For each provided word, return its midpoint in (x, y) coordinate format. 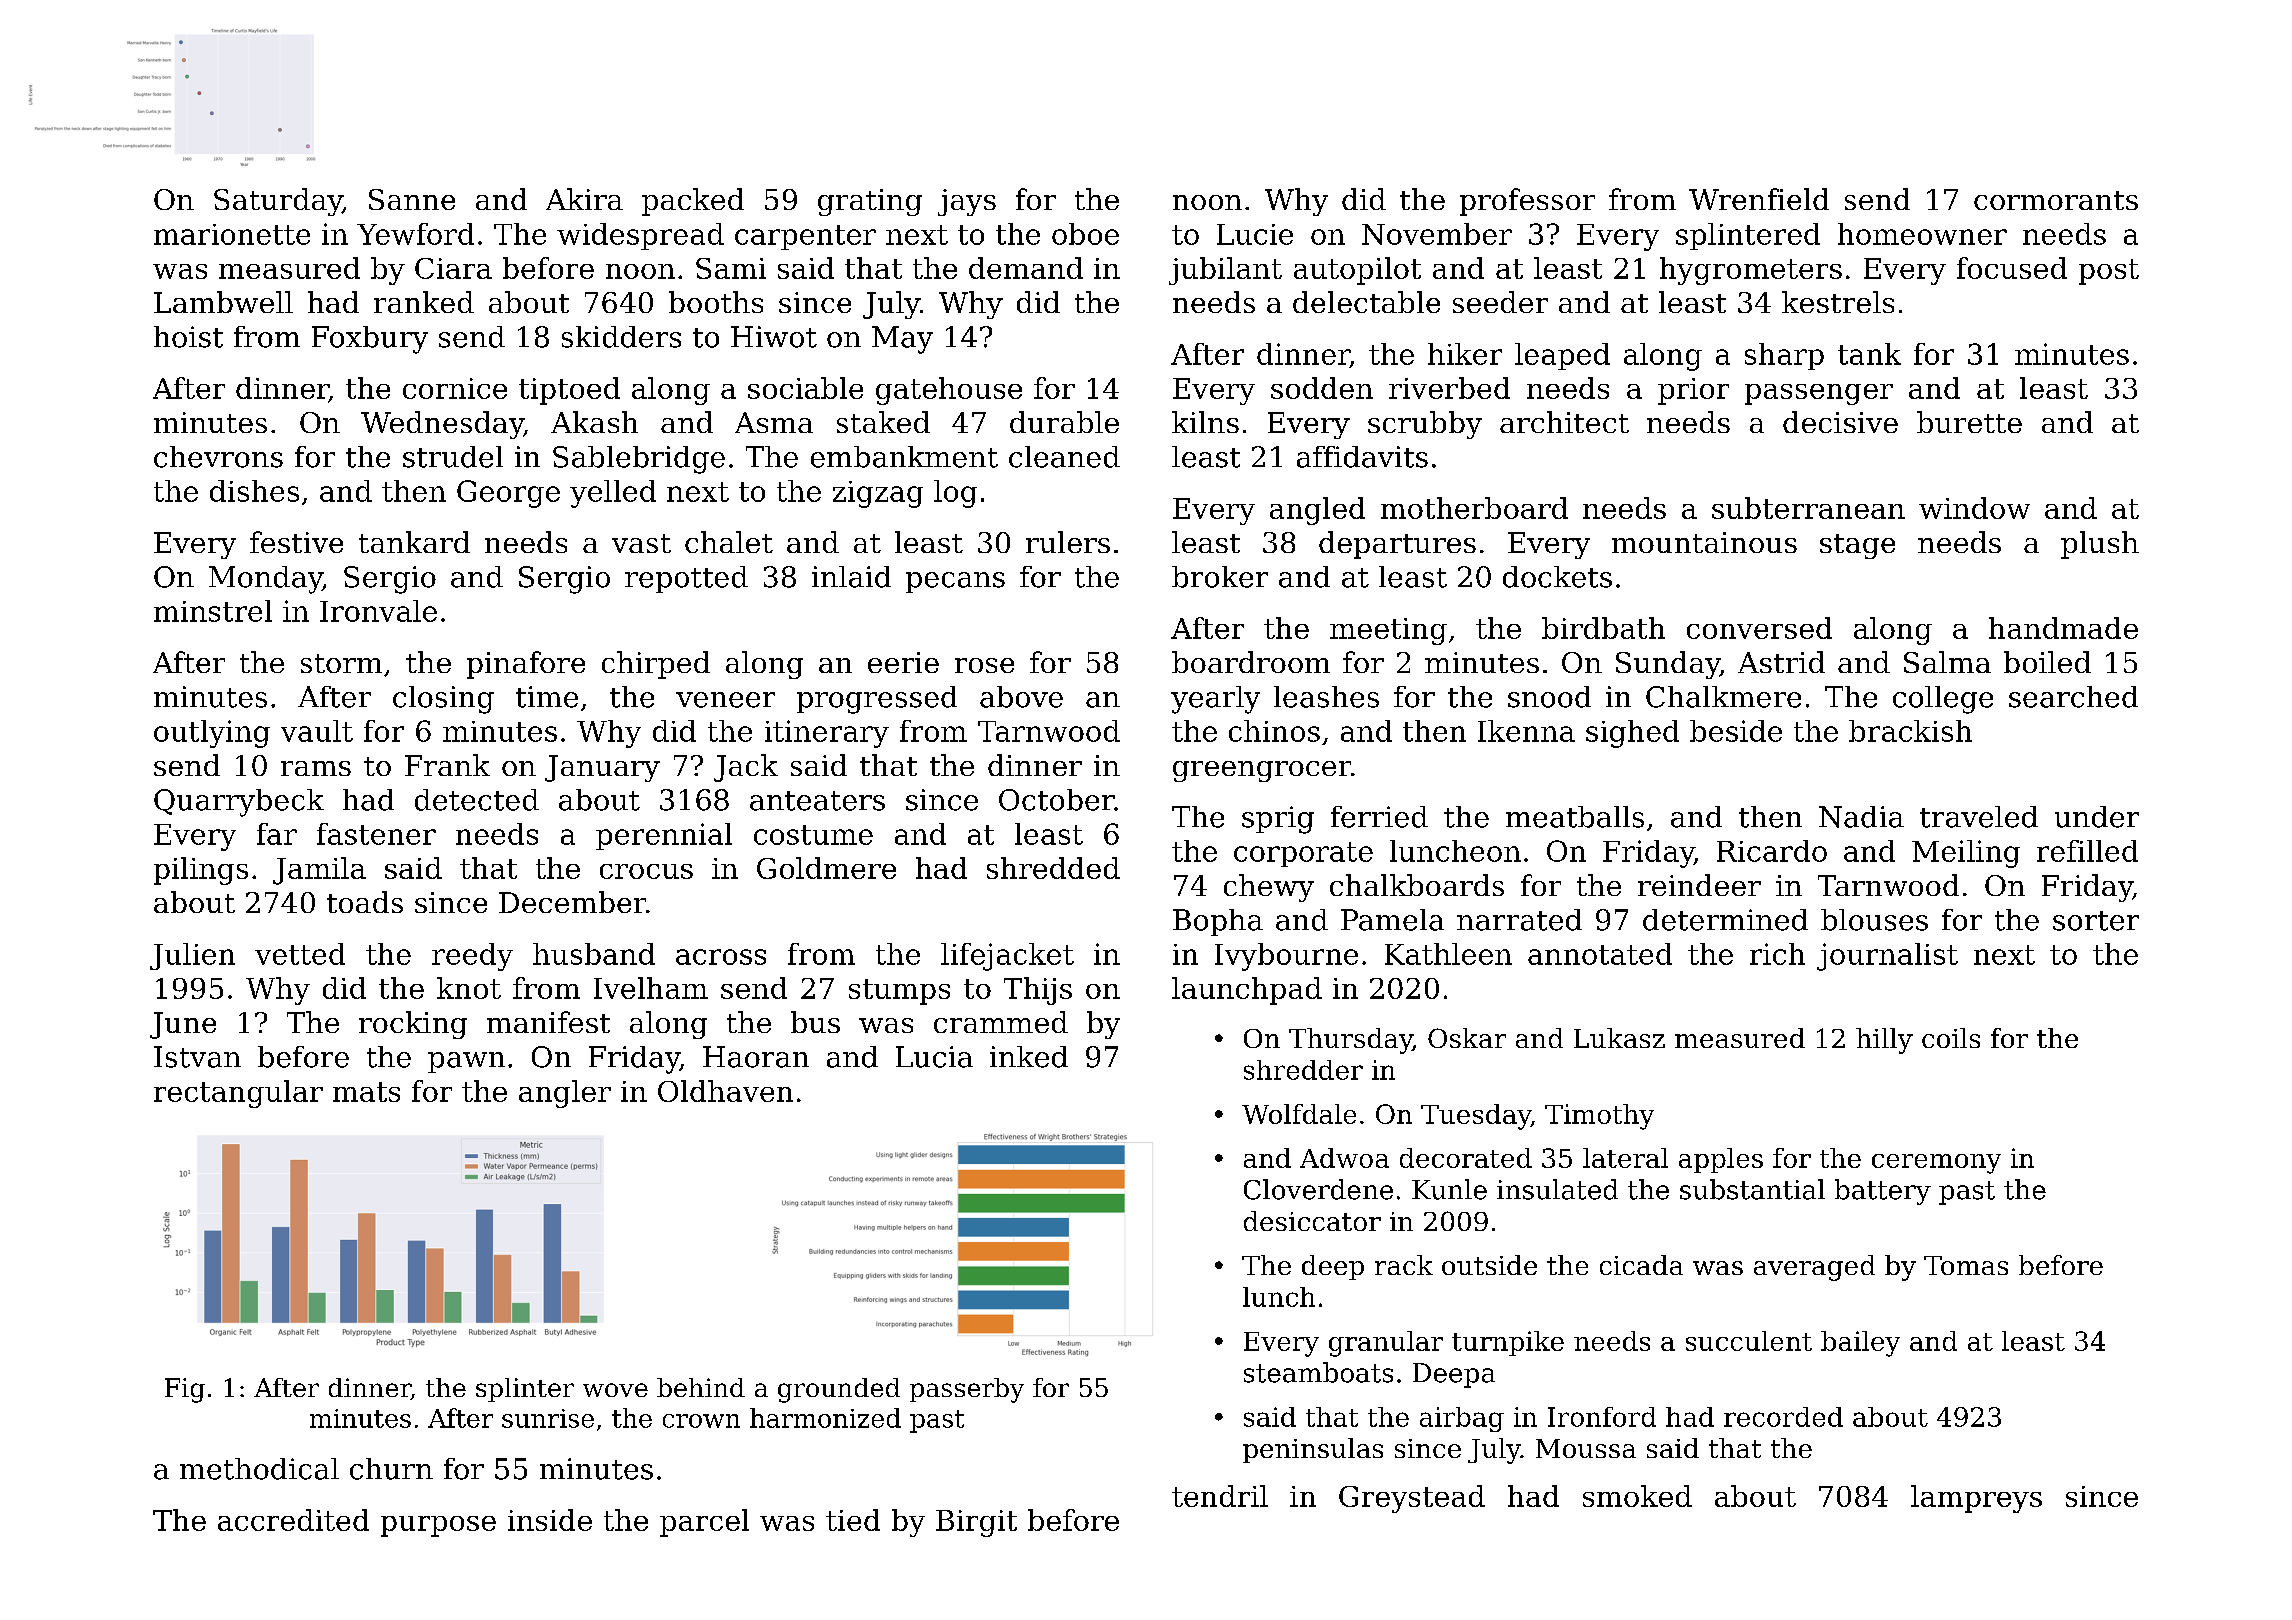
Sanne (412, 199)
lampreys (1976, 1499)
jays (967, 202)
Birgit (976, 1523)
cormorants (2056, 200)
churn (391, 1469)
